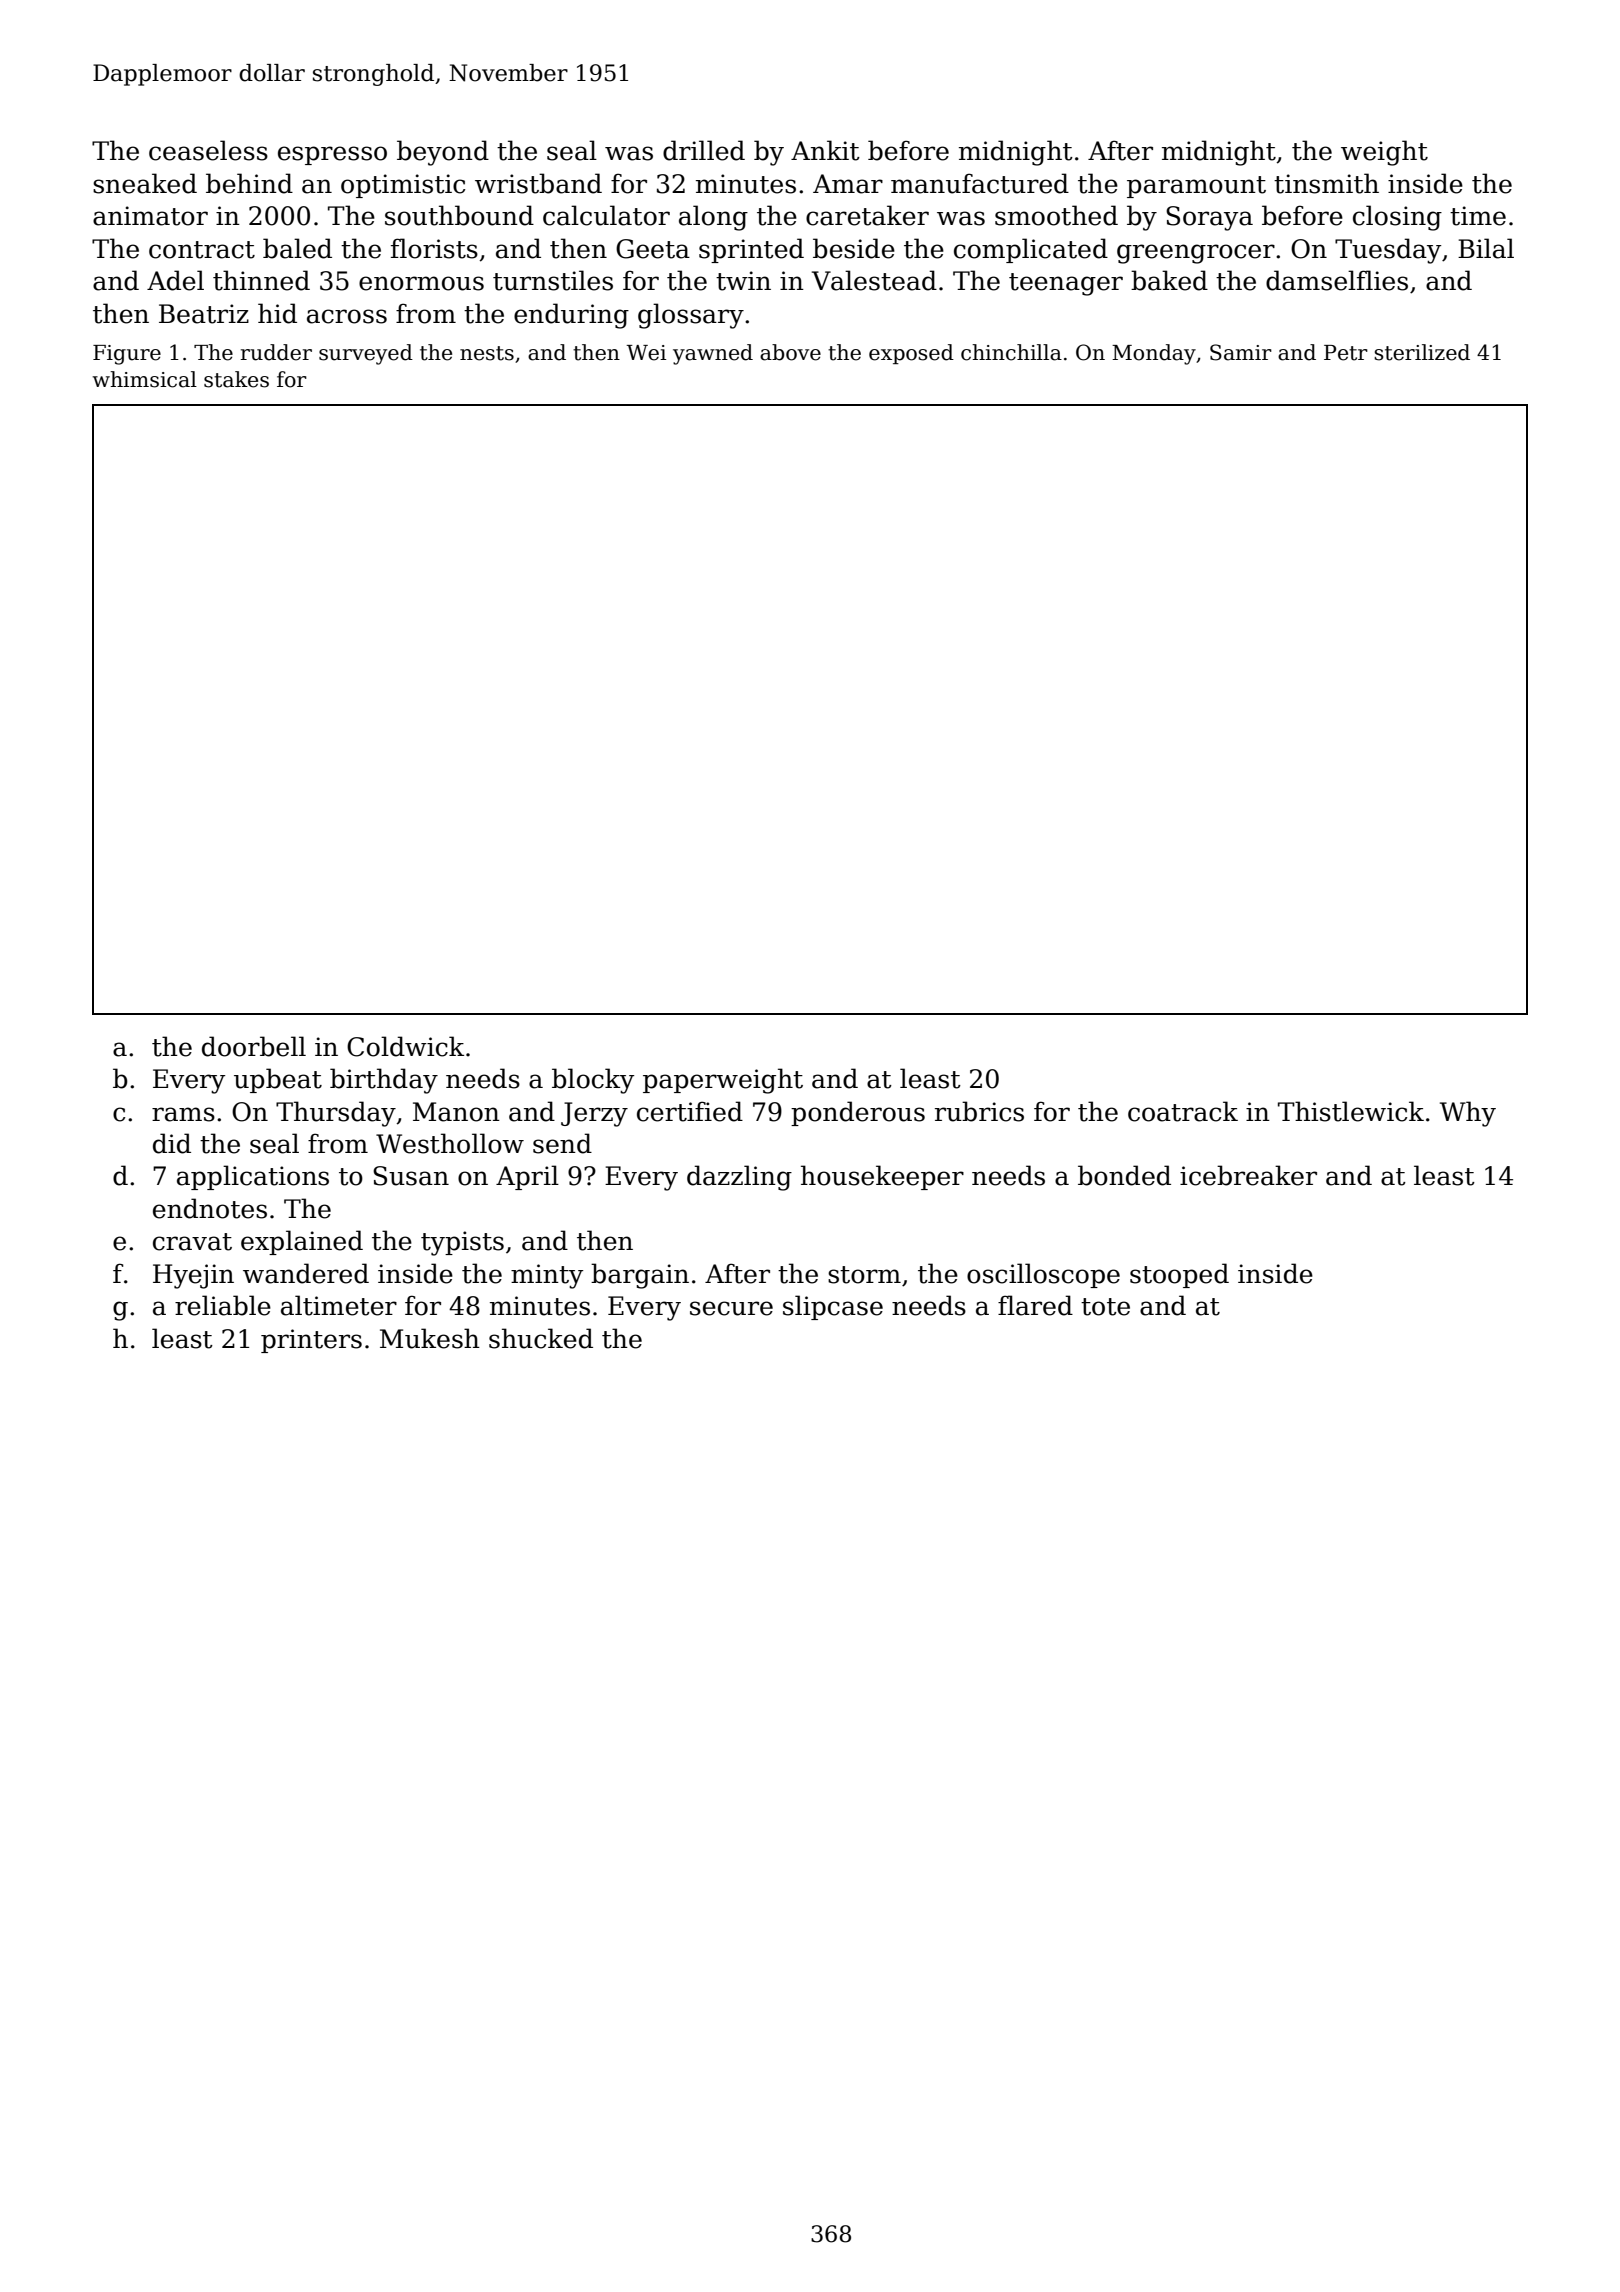 This screenshot has width=1620, height=2292. Describe the element at coordinates (833, 1307) in the screenshot. I see `slipcase` at that location.
